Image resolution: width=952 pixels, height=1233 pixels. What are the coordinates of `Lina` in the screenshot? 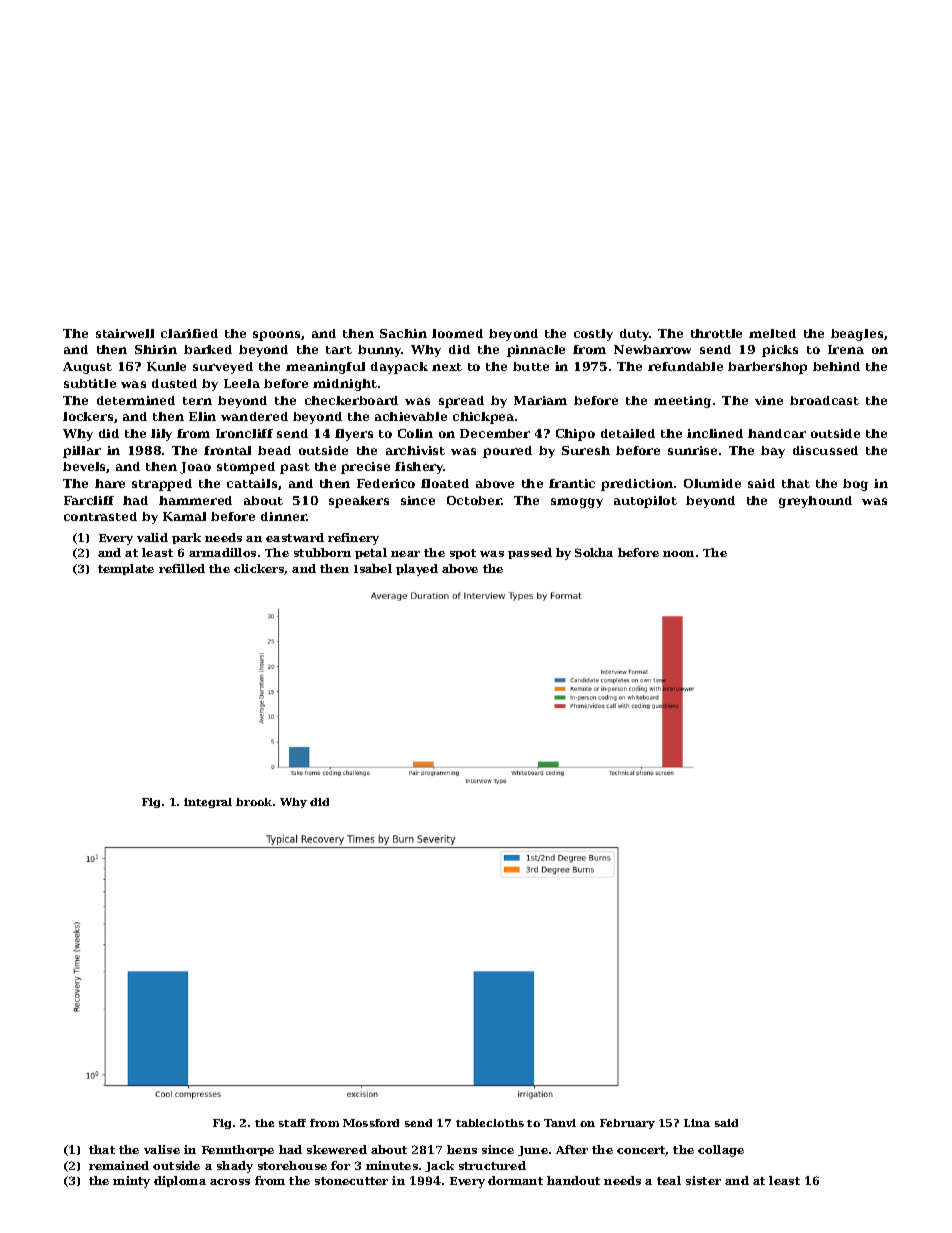 It's located at (697, 1123).
